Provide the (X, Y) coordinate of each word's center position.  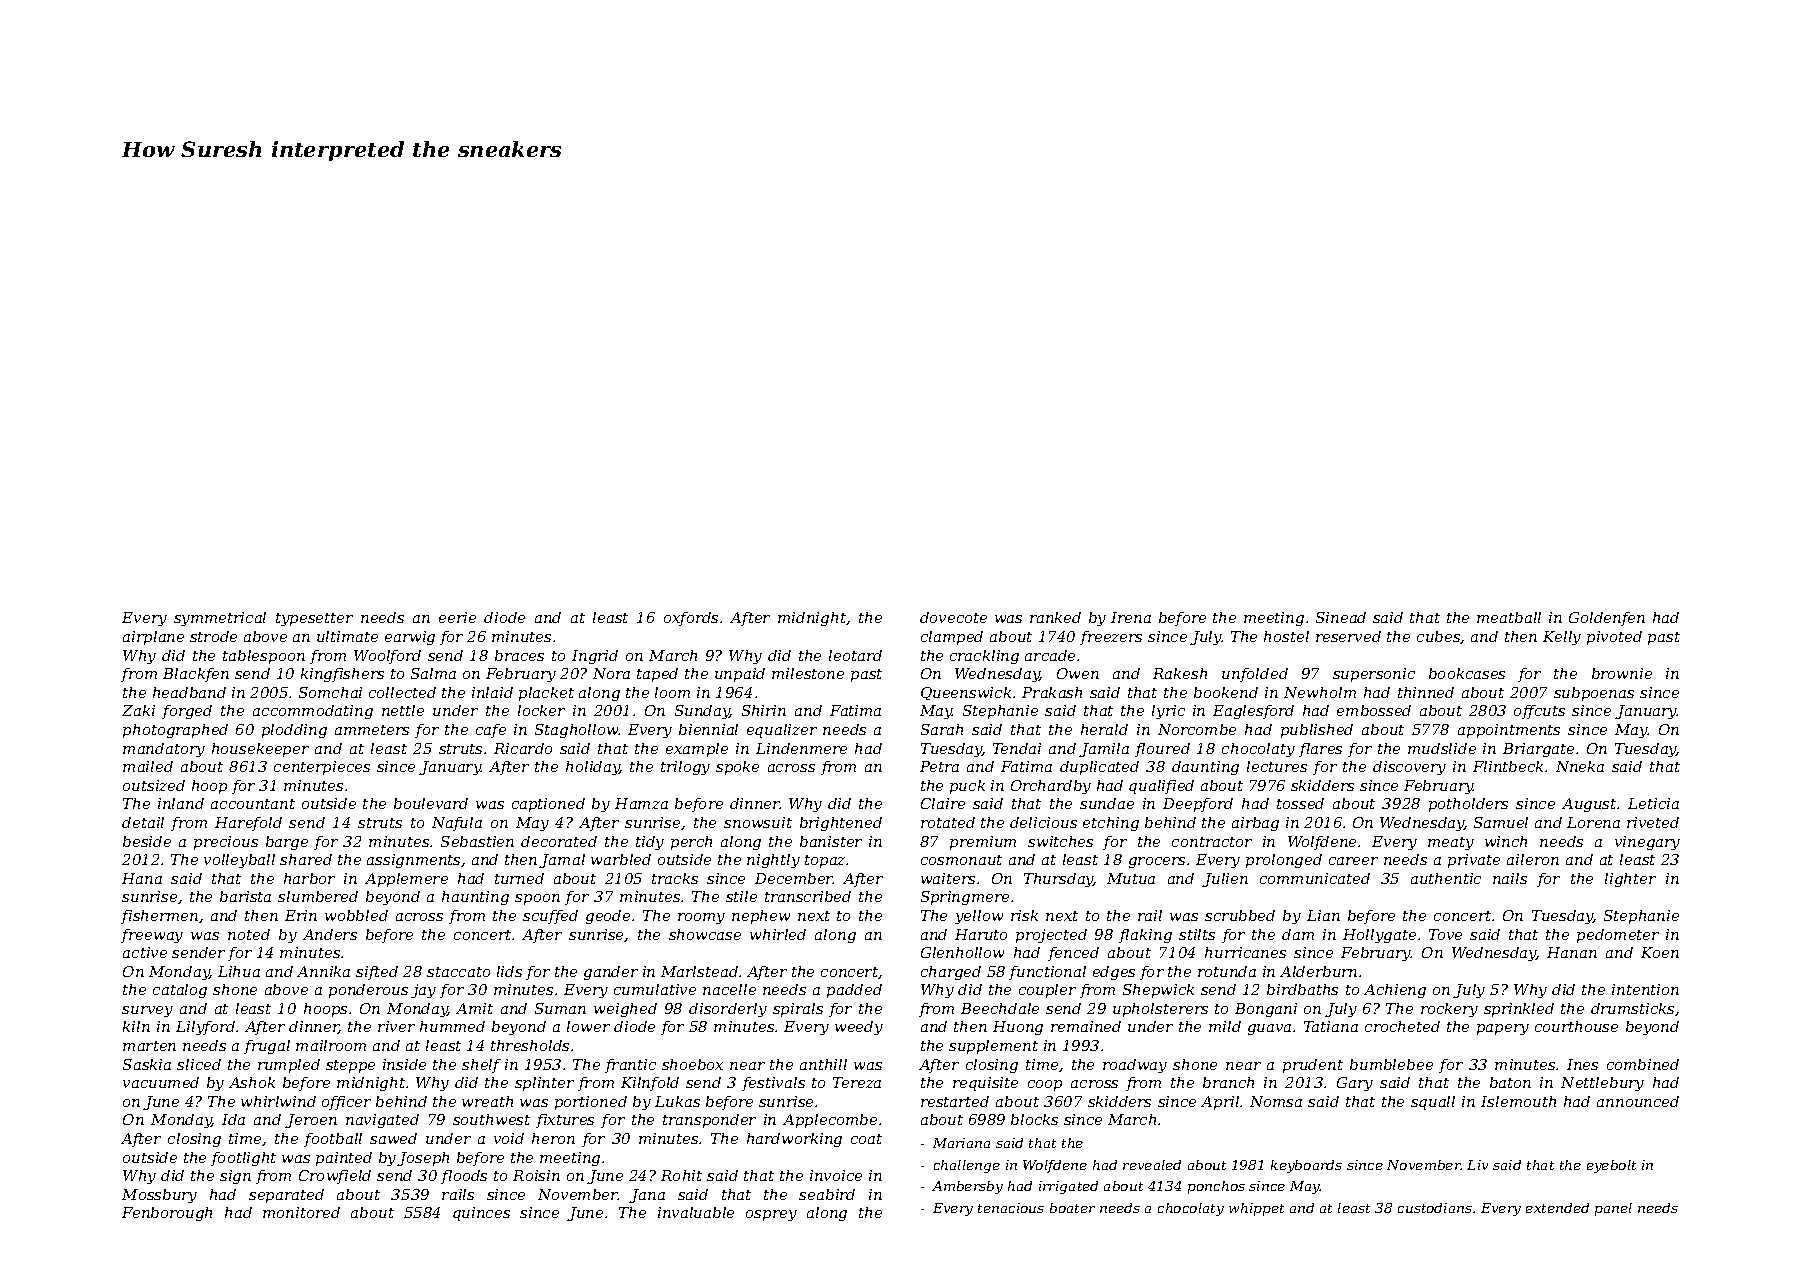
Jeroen (311, 1121)
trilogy (685, 768)
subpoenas (1594, 694)
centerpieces (322, 768)
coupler (1047, 991)
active (145, 952)
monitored (301, 1212)
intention (1645, 989)
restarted (955, 1101)
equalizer (782, 731)
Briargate (1538, 750)
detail (143, 822)
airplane (153, 638)
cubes (1439, 637)
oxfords (691, 619)
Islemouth (1518, 1101)
